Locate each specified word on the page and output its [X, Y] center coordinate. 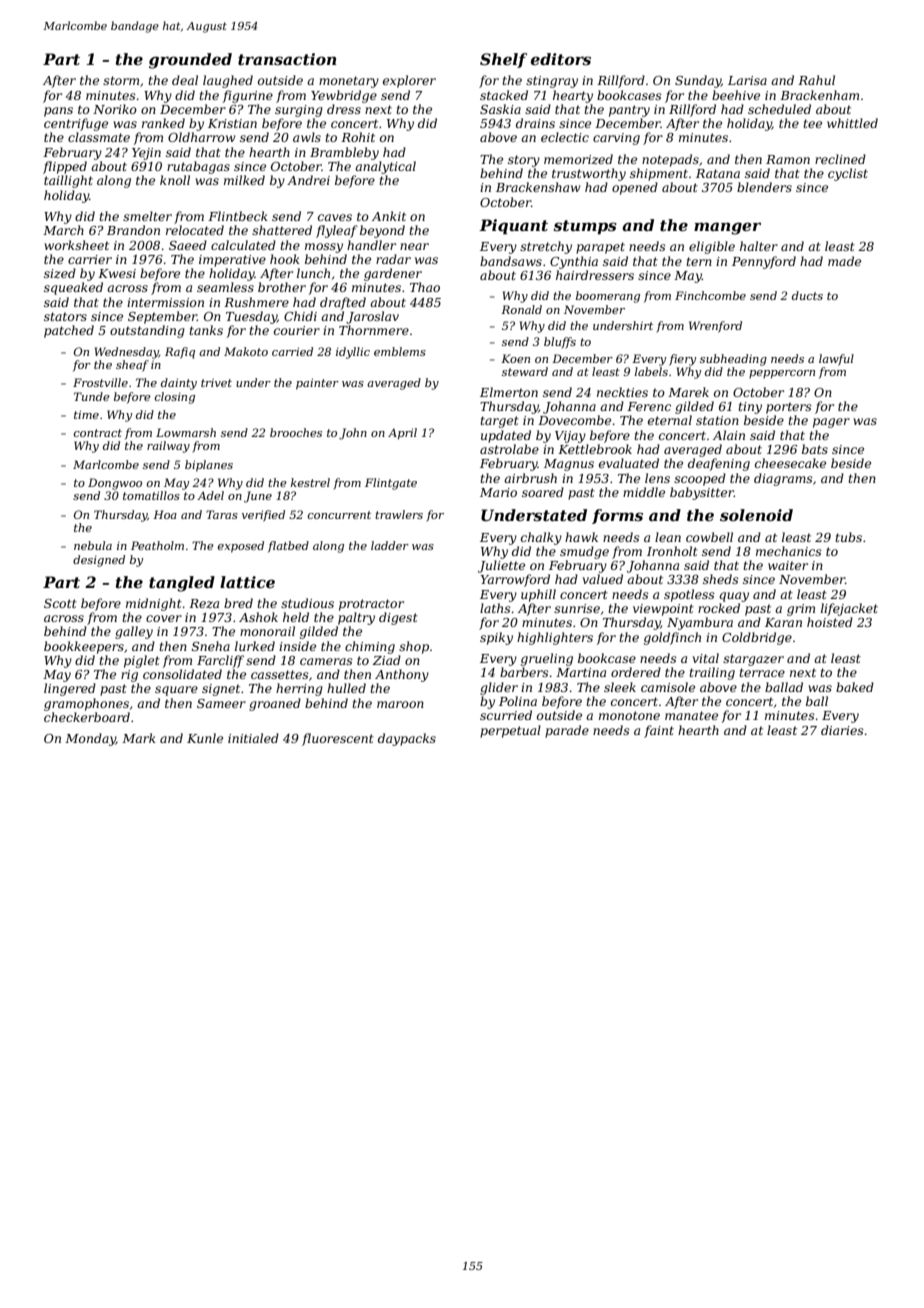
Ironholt [672, 551]
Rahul [816, 80]
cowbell [709, 537]
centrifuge [76, 124]
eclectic [565, 137]
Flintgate [391, 484]
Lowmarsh [186, 432]
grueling [547, 659]
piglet [142, 661]
